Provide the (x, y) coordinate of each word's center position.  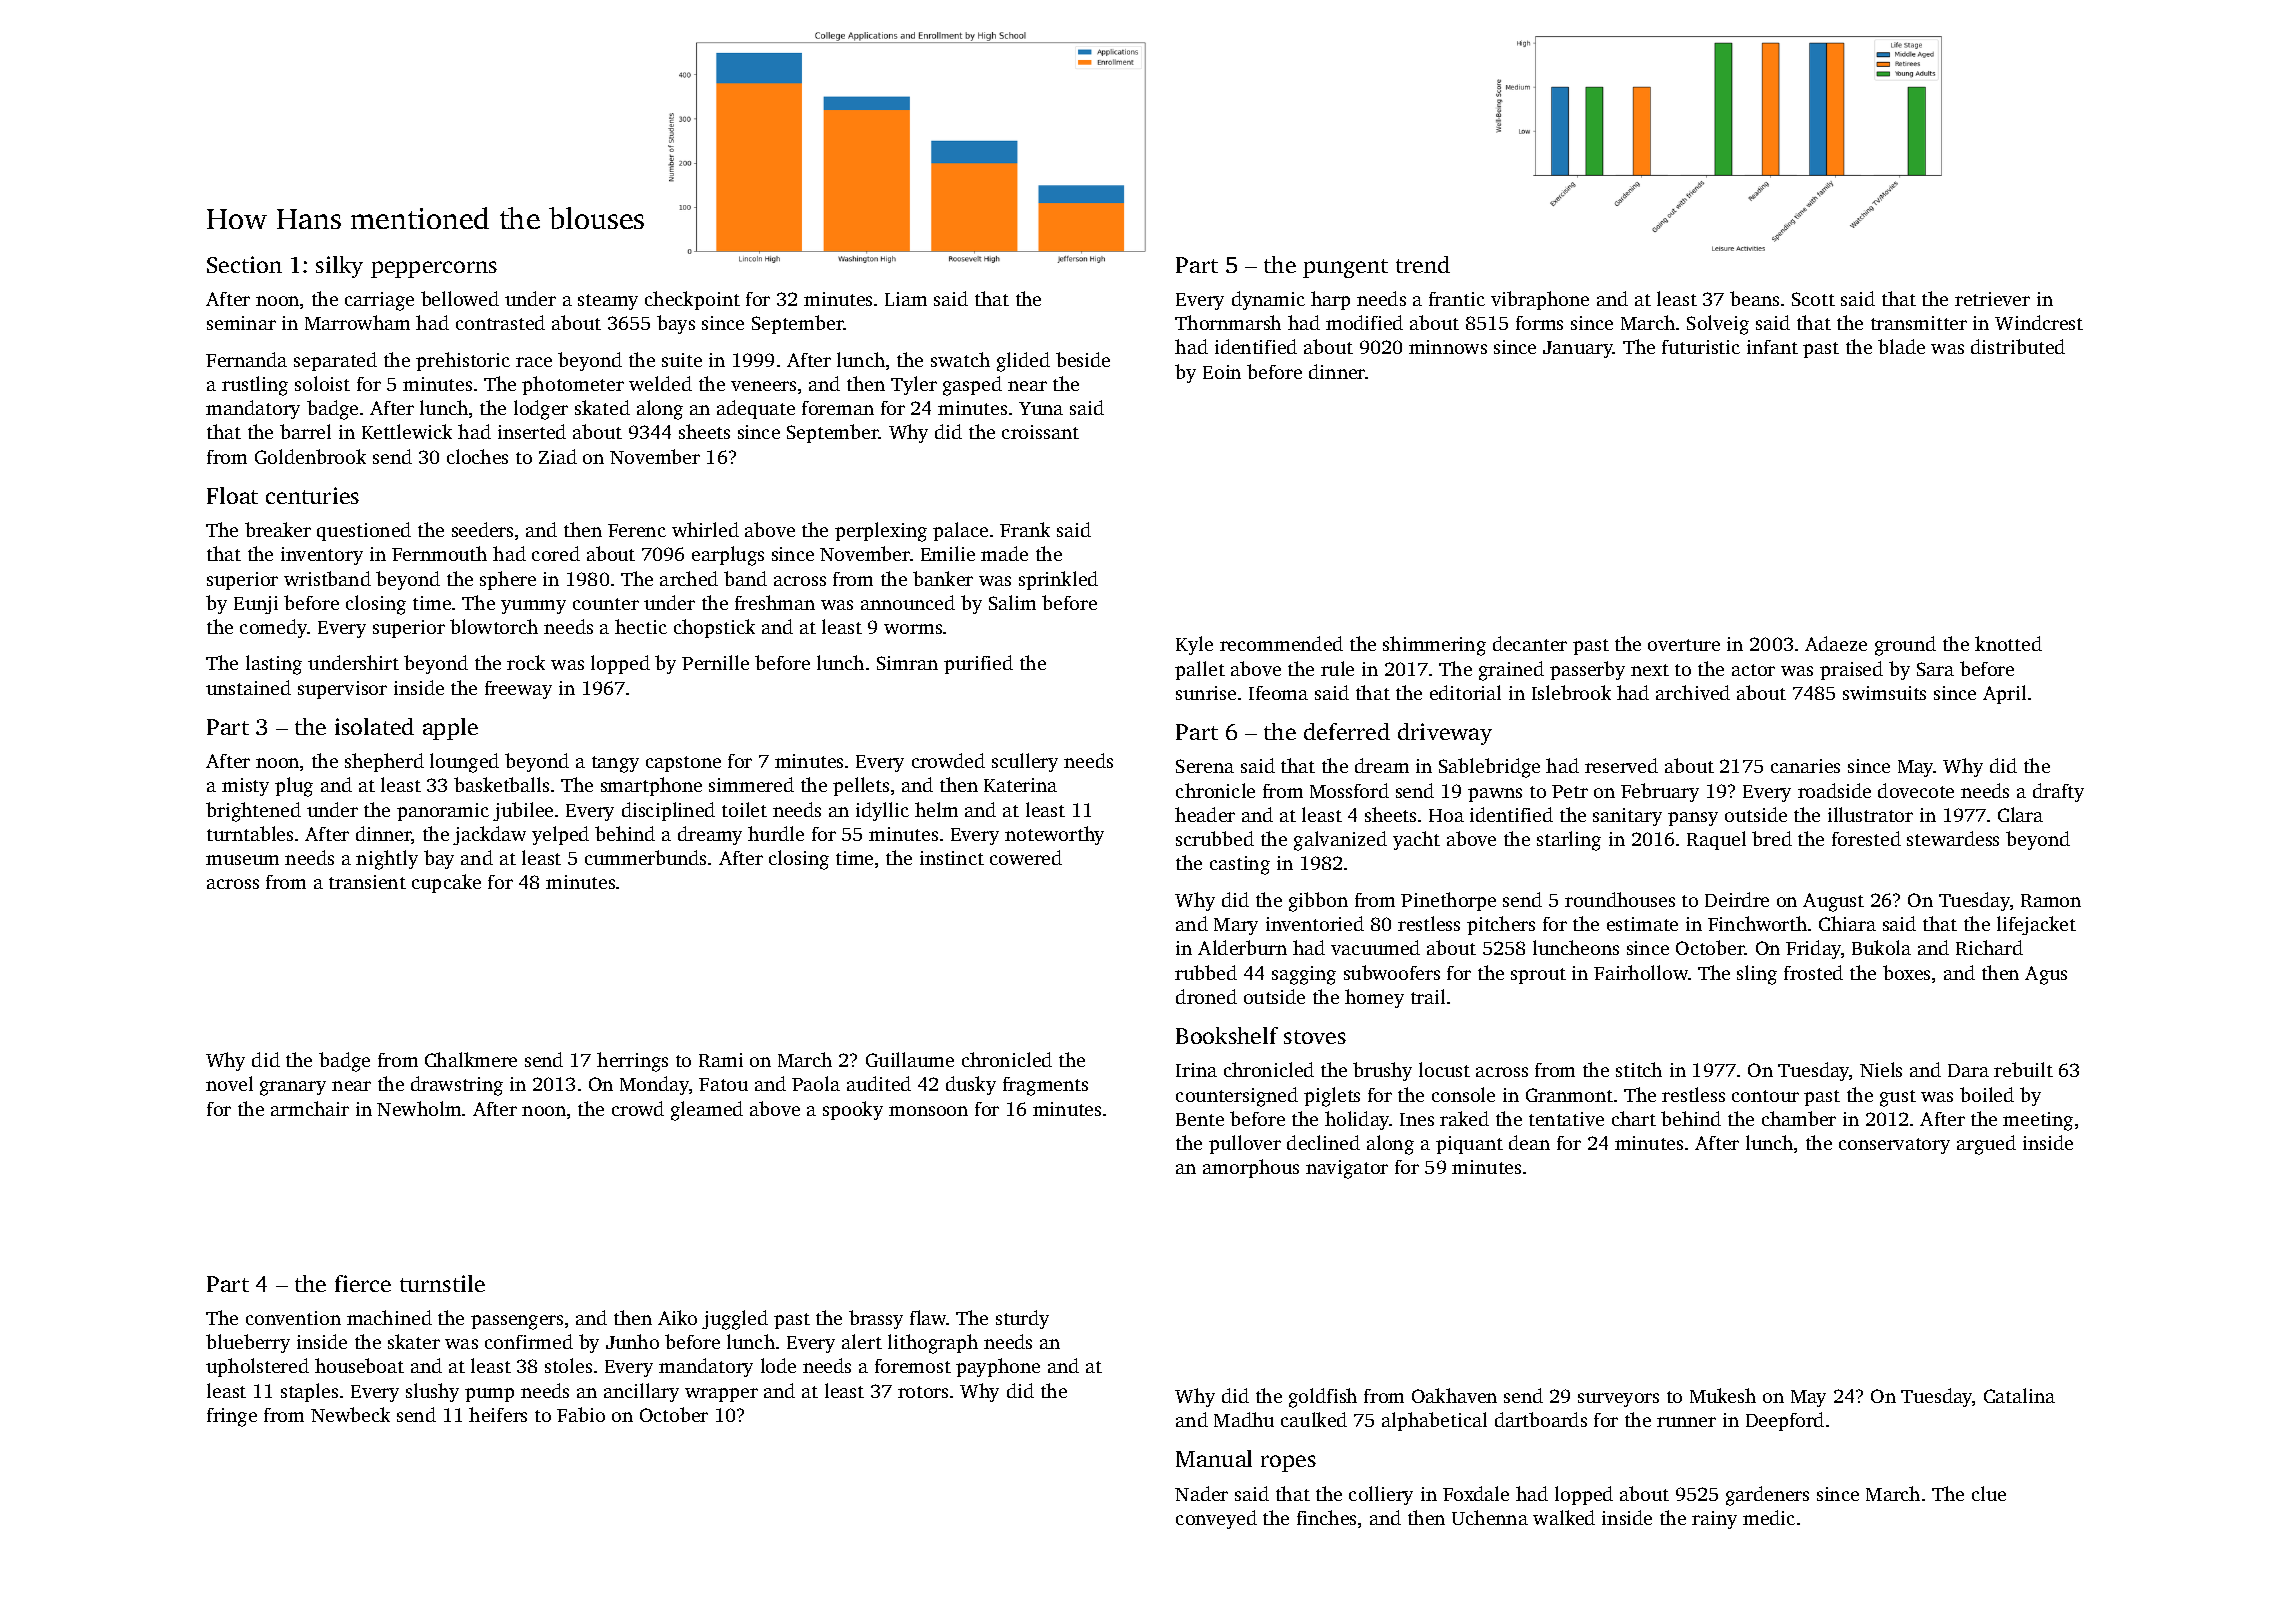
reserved (1621, 765)
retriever (1992, 299)
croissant (1040, 432)
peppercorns (434, 269)
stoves (1315, 1037)
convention (293, 1318)
